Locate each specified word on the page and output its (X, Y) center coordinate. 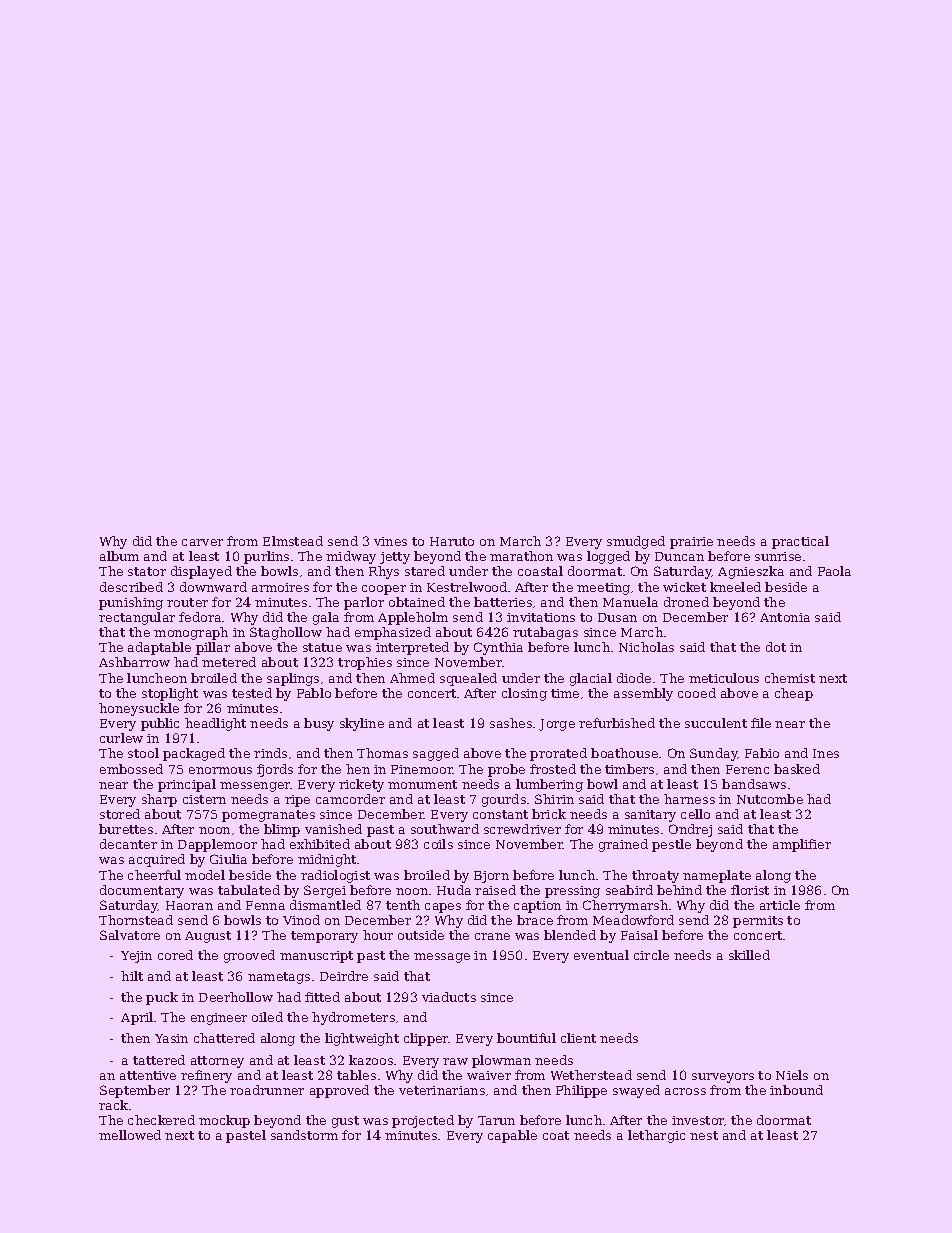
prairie (691, 543)
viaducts (449, 997)
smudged (636, 542)
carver (202, 542)
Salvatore (130, 935)
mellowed (130, 1135)
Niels (792, 1075)
